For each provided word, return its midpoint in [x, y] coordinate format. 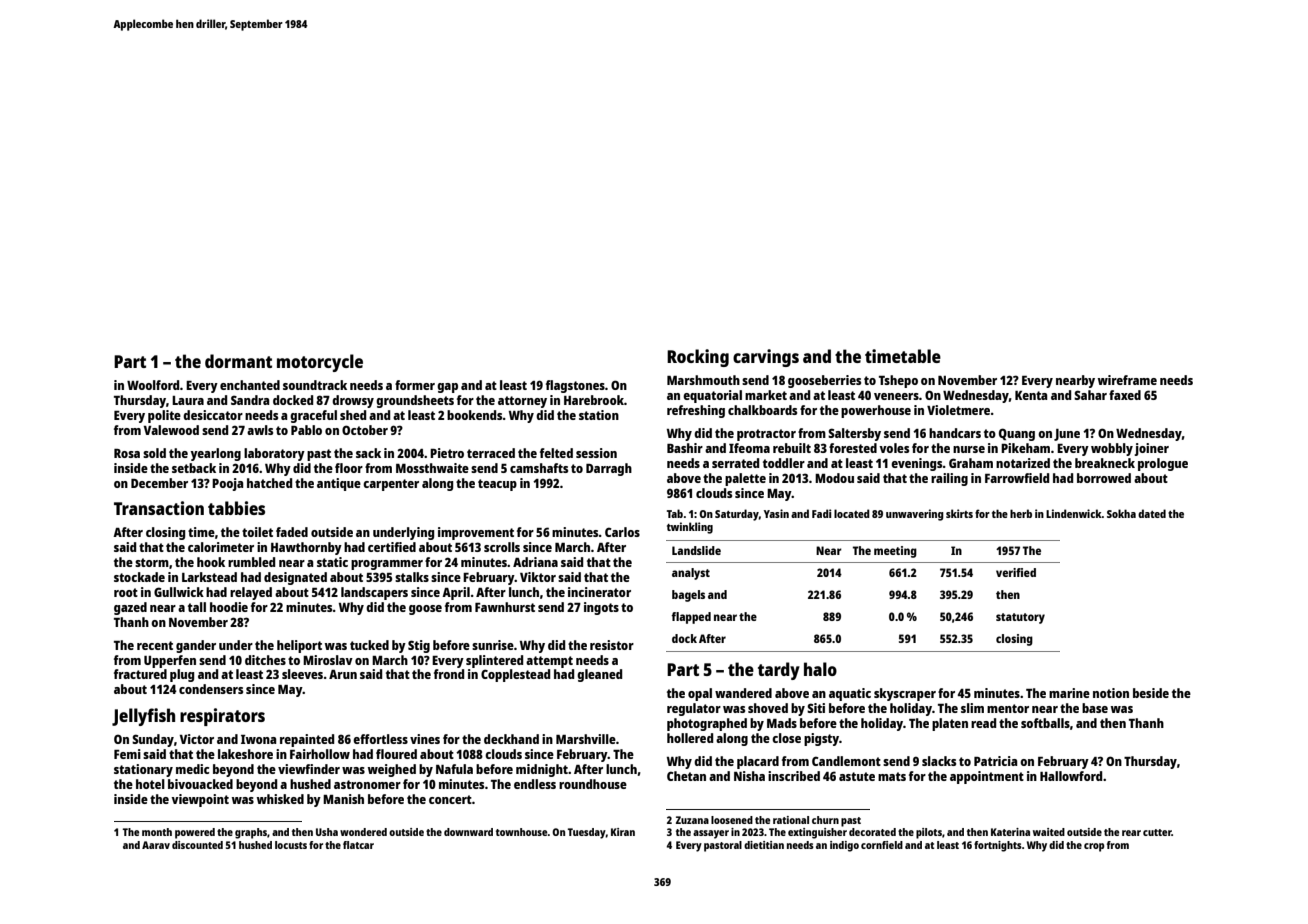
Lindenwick [1074, 513]
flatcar [358, 845]
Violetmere [958, 410]
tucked [369, 645]
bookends [475, 415]
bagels [688, 596]
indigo [844, 846]
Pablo [306, 430]
